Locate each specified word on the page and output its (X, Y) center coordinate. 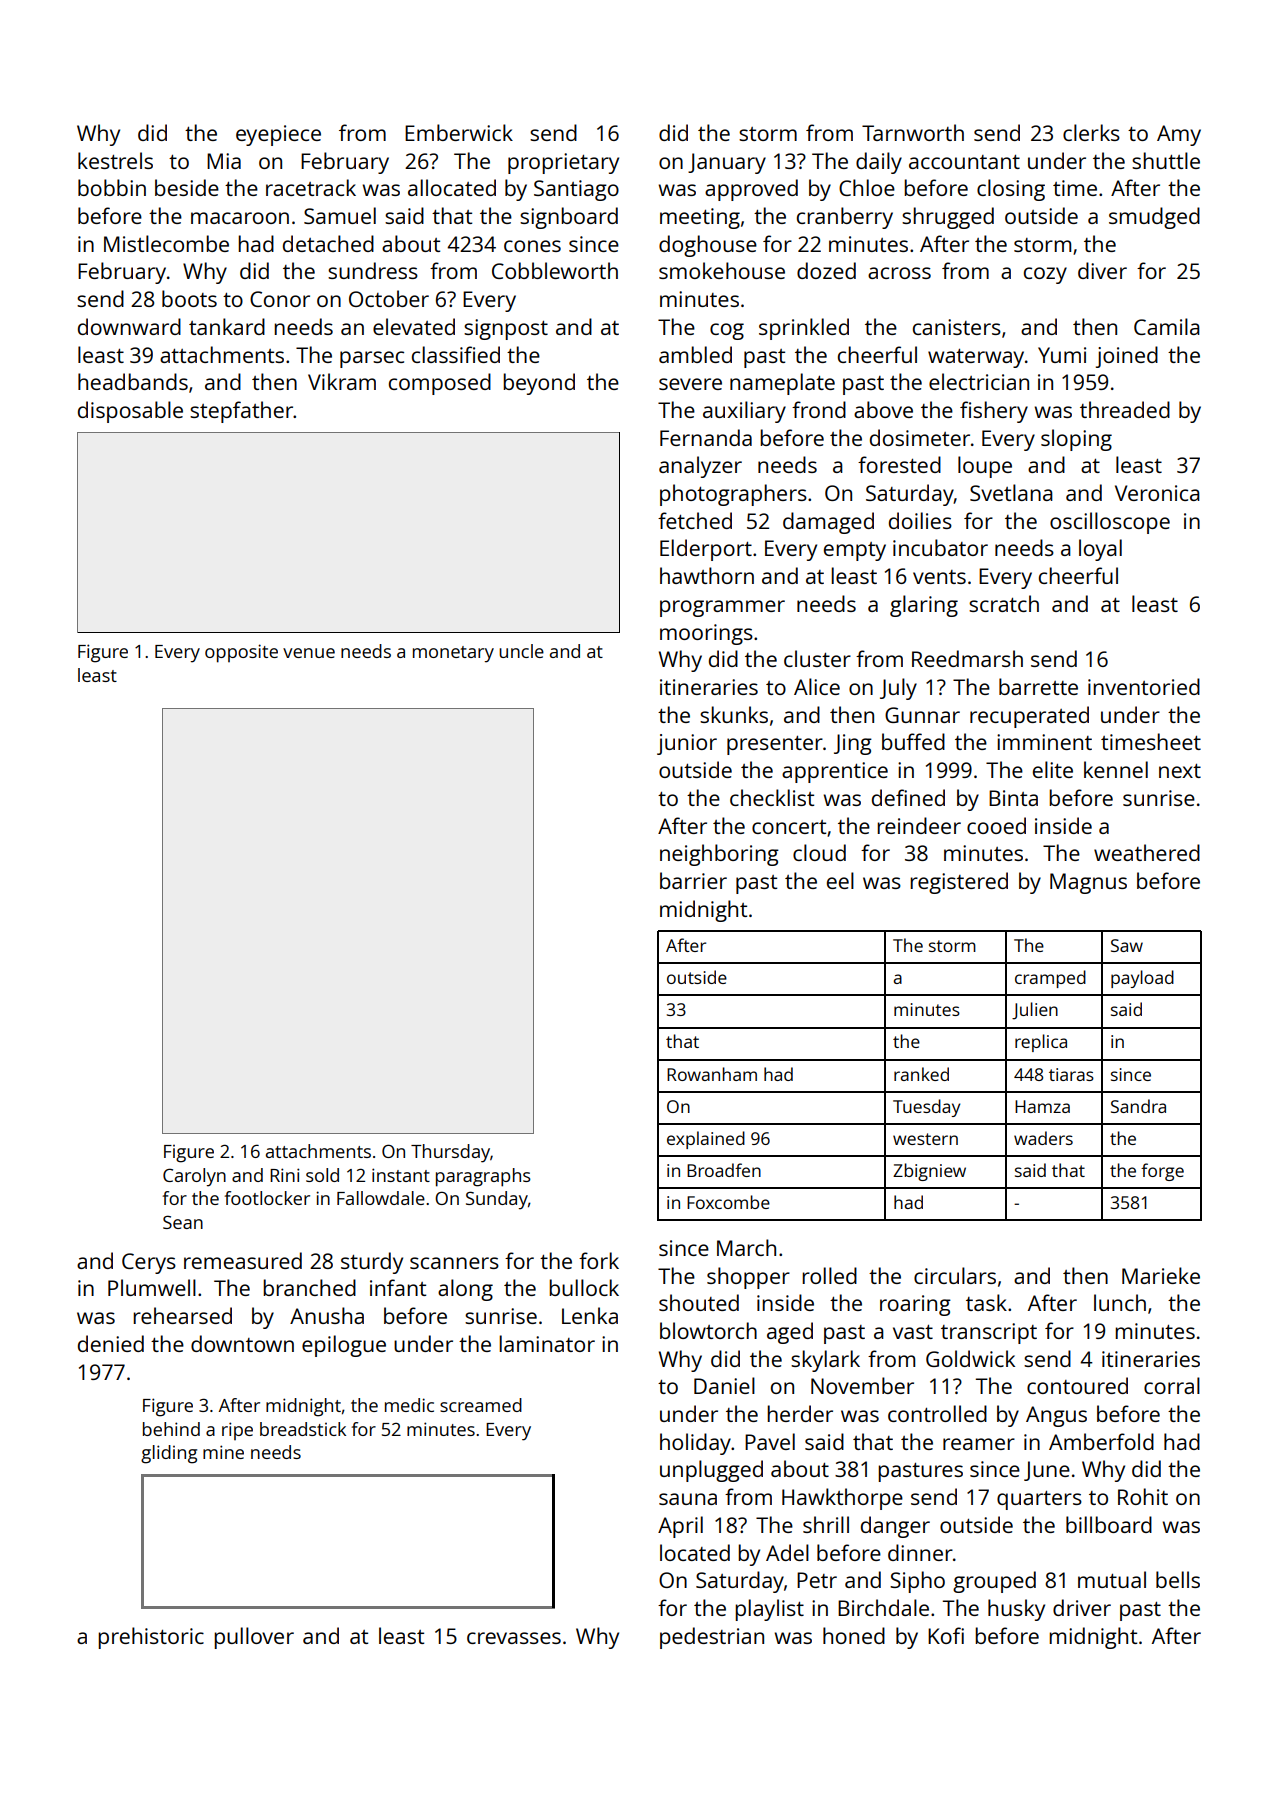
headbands (133, 381)
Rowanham (712, 1074)
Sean (183, 1222)
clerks (1091, 132)
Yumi (1062, 355)
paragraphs (483, 1177)
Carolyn (194, 1177)
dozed (826, 270)
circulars (955, 1275)
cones (532, 246)
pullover (254, 1638)
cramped (1050, 979)
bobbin (112, 187)
